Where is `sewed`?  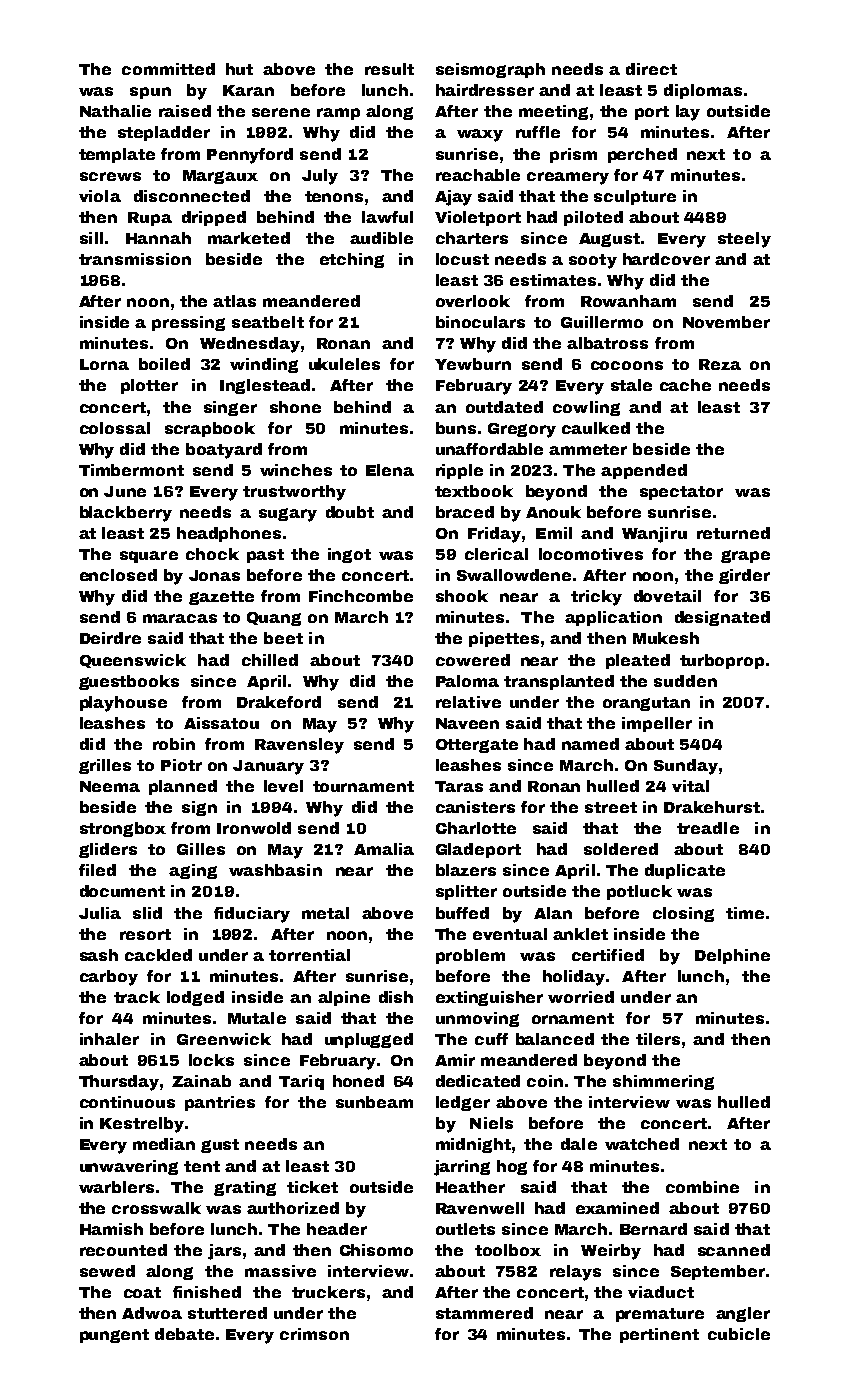
sewed is located at coordinates (107, 1271).
